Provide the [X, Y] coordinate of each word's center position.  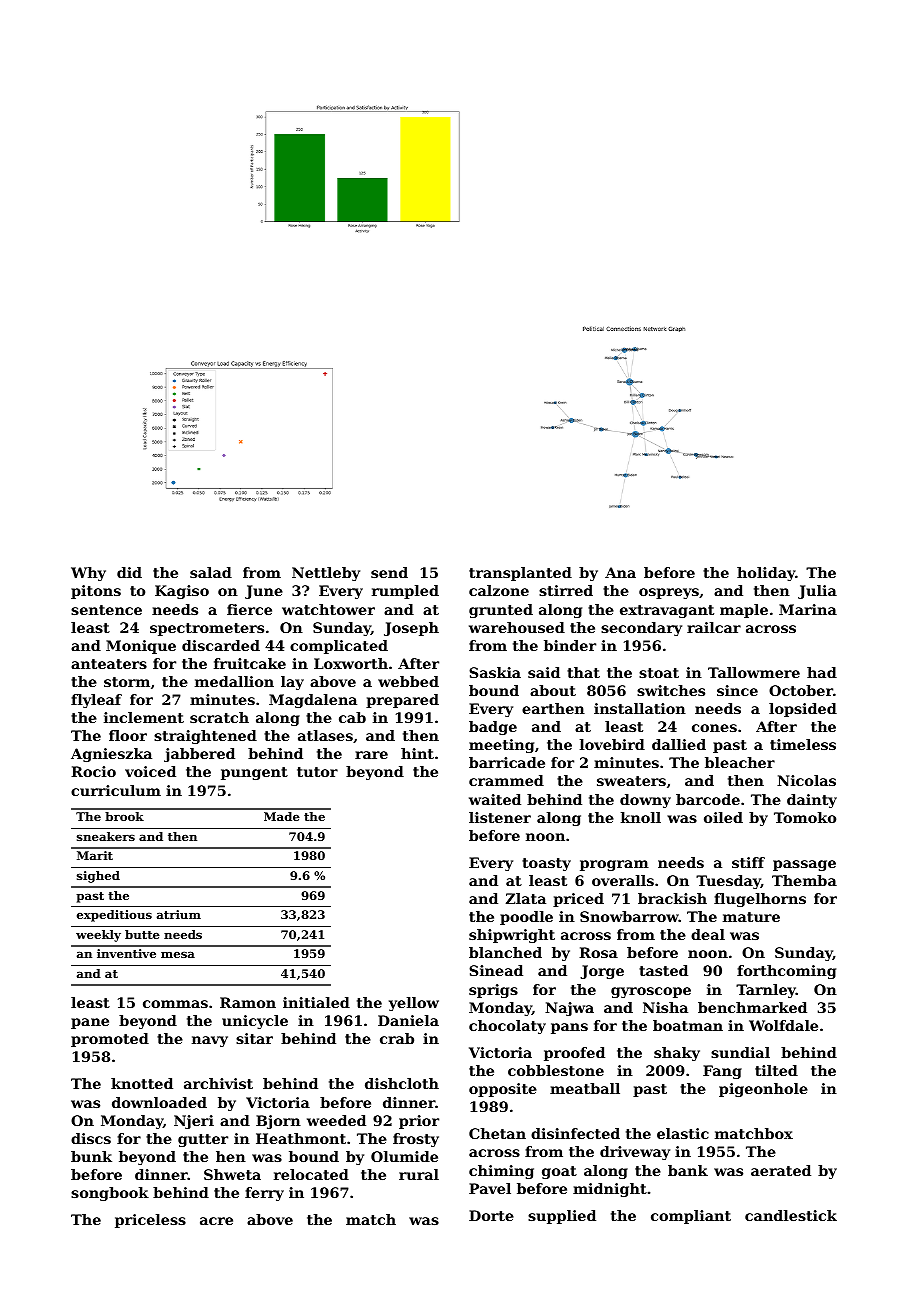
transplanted [520, 574]
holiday [766, 574]
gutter [203, 1140]
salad [211, 572]
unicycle [255, 1022]
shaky [677, 1054]
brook [124, 816]
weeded [336, 1120]
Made [282, 816]
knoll [641, 817]
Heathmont [301, 1138]
